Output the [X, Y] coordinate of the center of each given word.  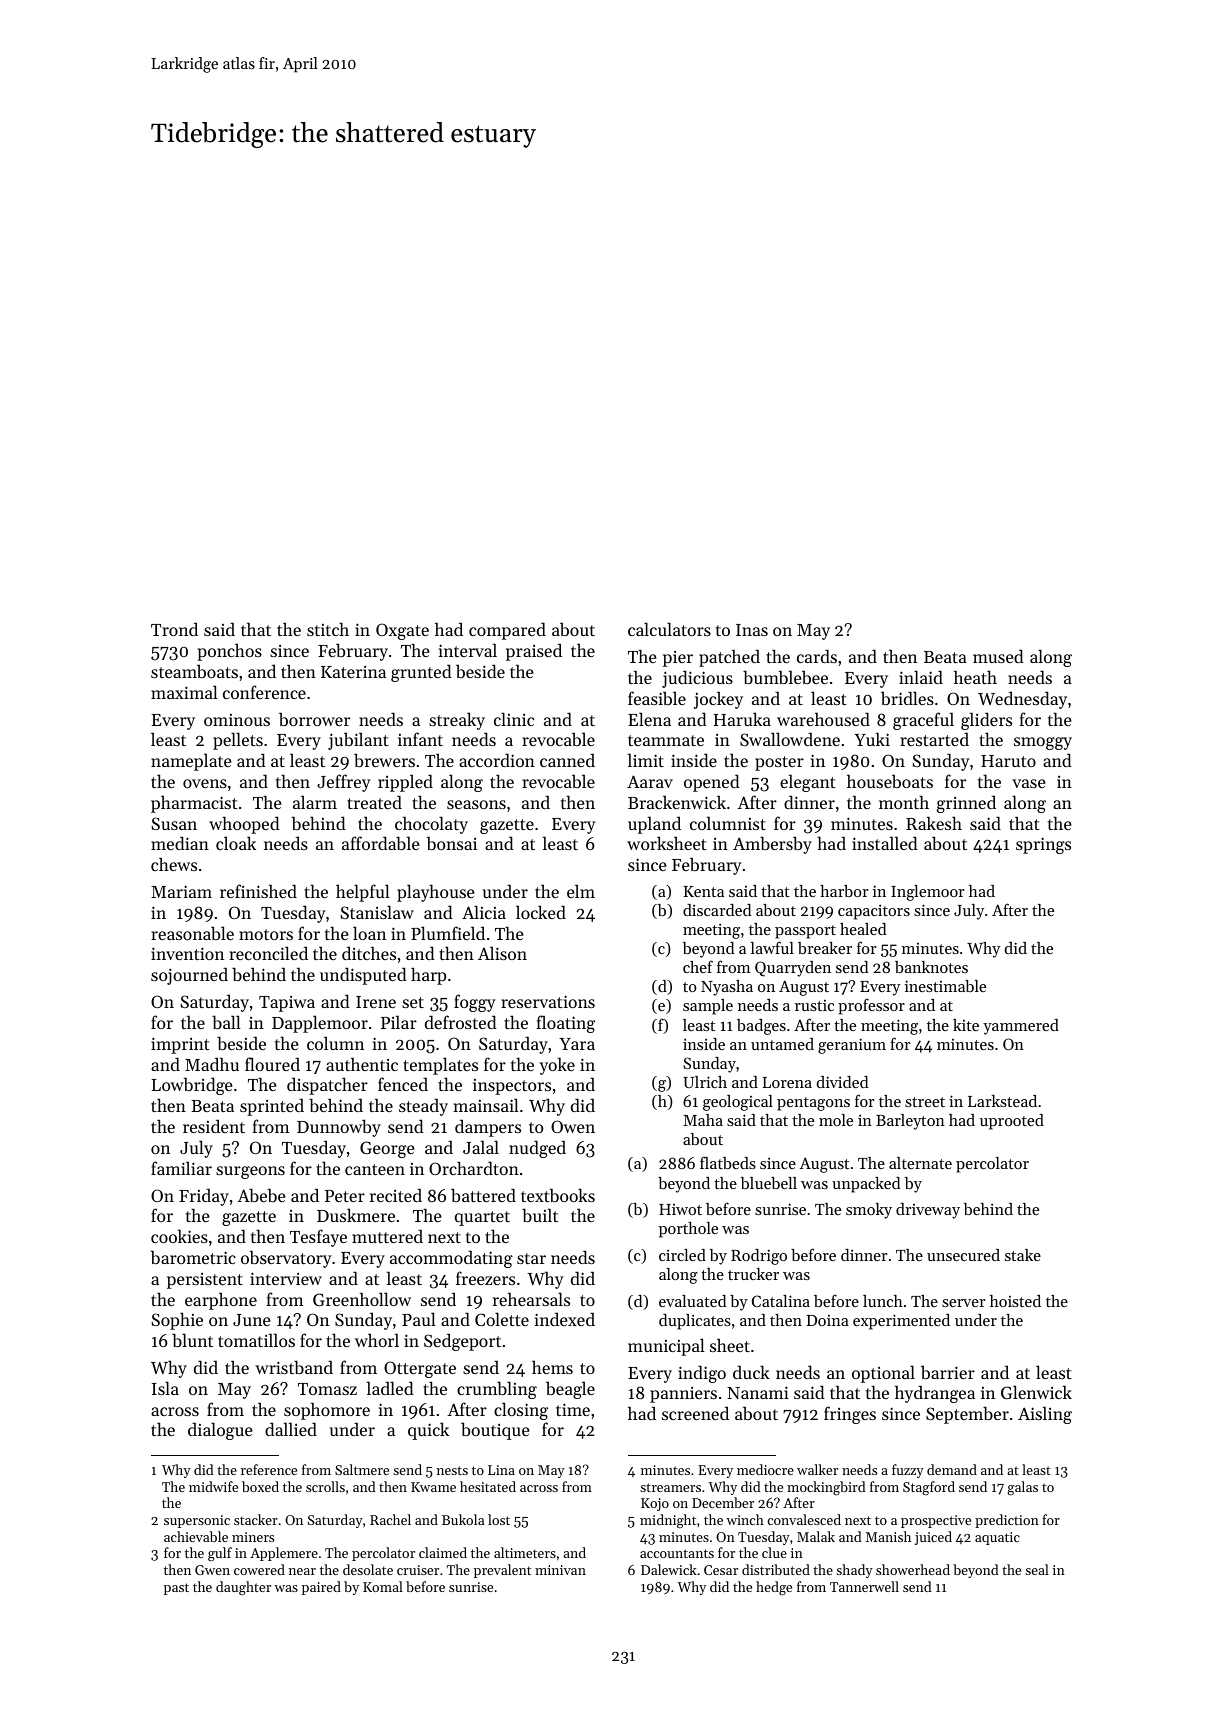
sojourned [189, 976]
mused [998, 656]
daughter [243, 1588]
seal [1037, 1569]
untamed [782, 1044]
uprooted [1012, 1122]
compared [507, 631]
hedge [774, 1588]
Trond [174, 629]
